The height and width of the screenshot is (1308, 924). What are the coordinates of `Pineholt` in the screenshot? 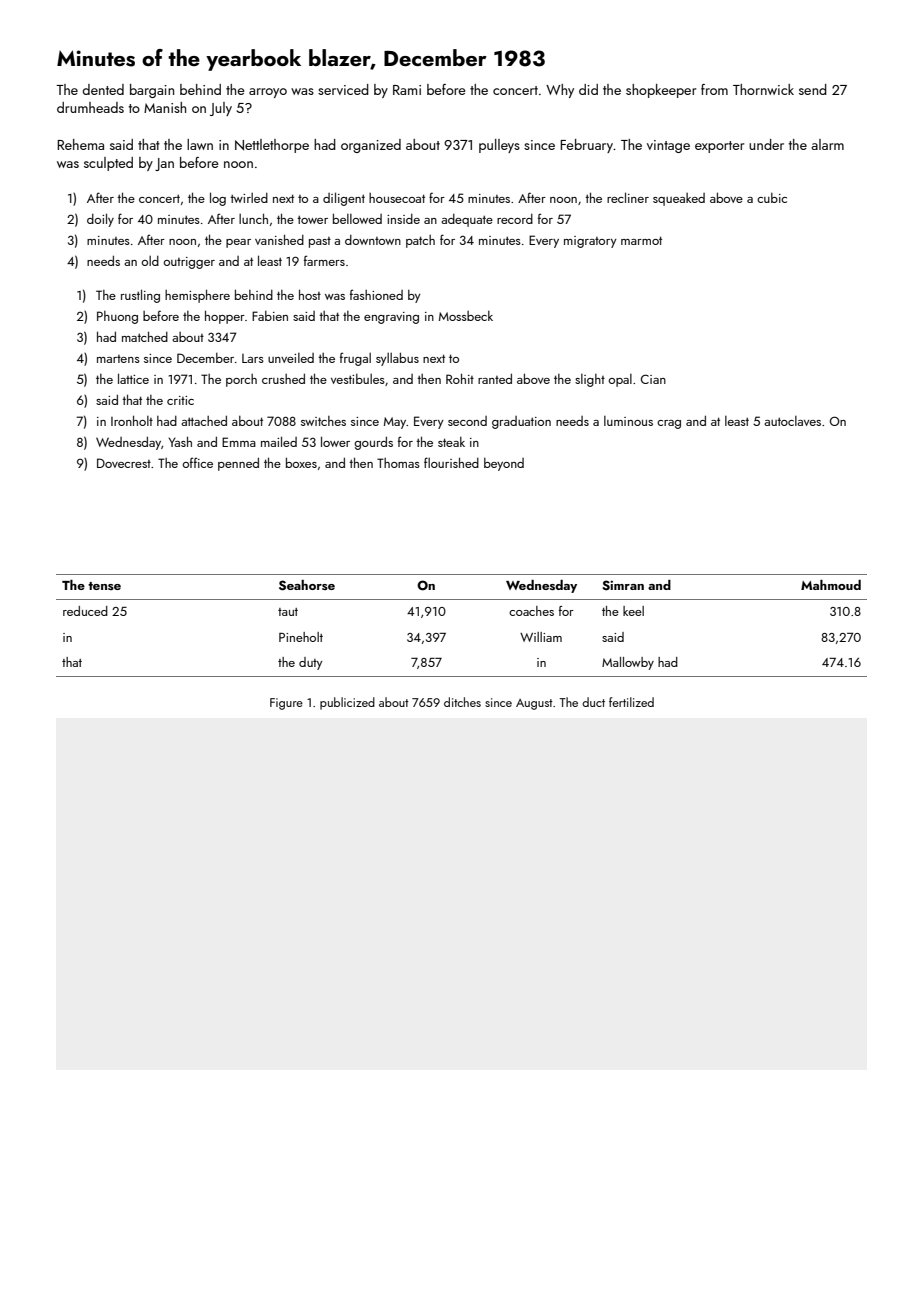 It's located at (301, 637).
